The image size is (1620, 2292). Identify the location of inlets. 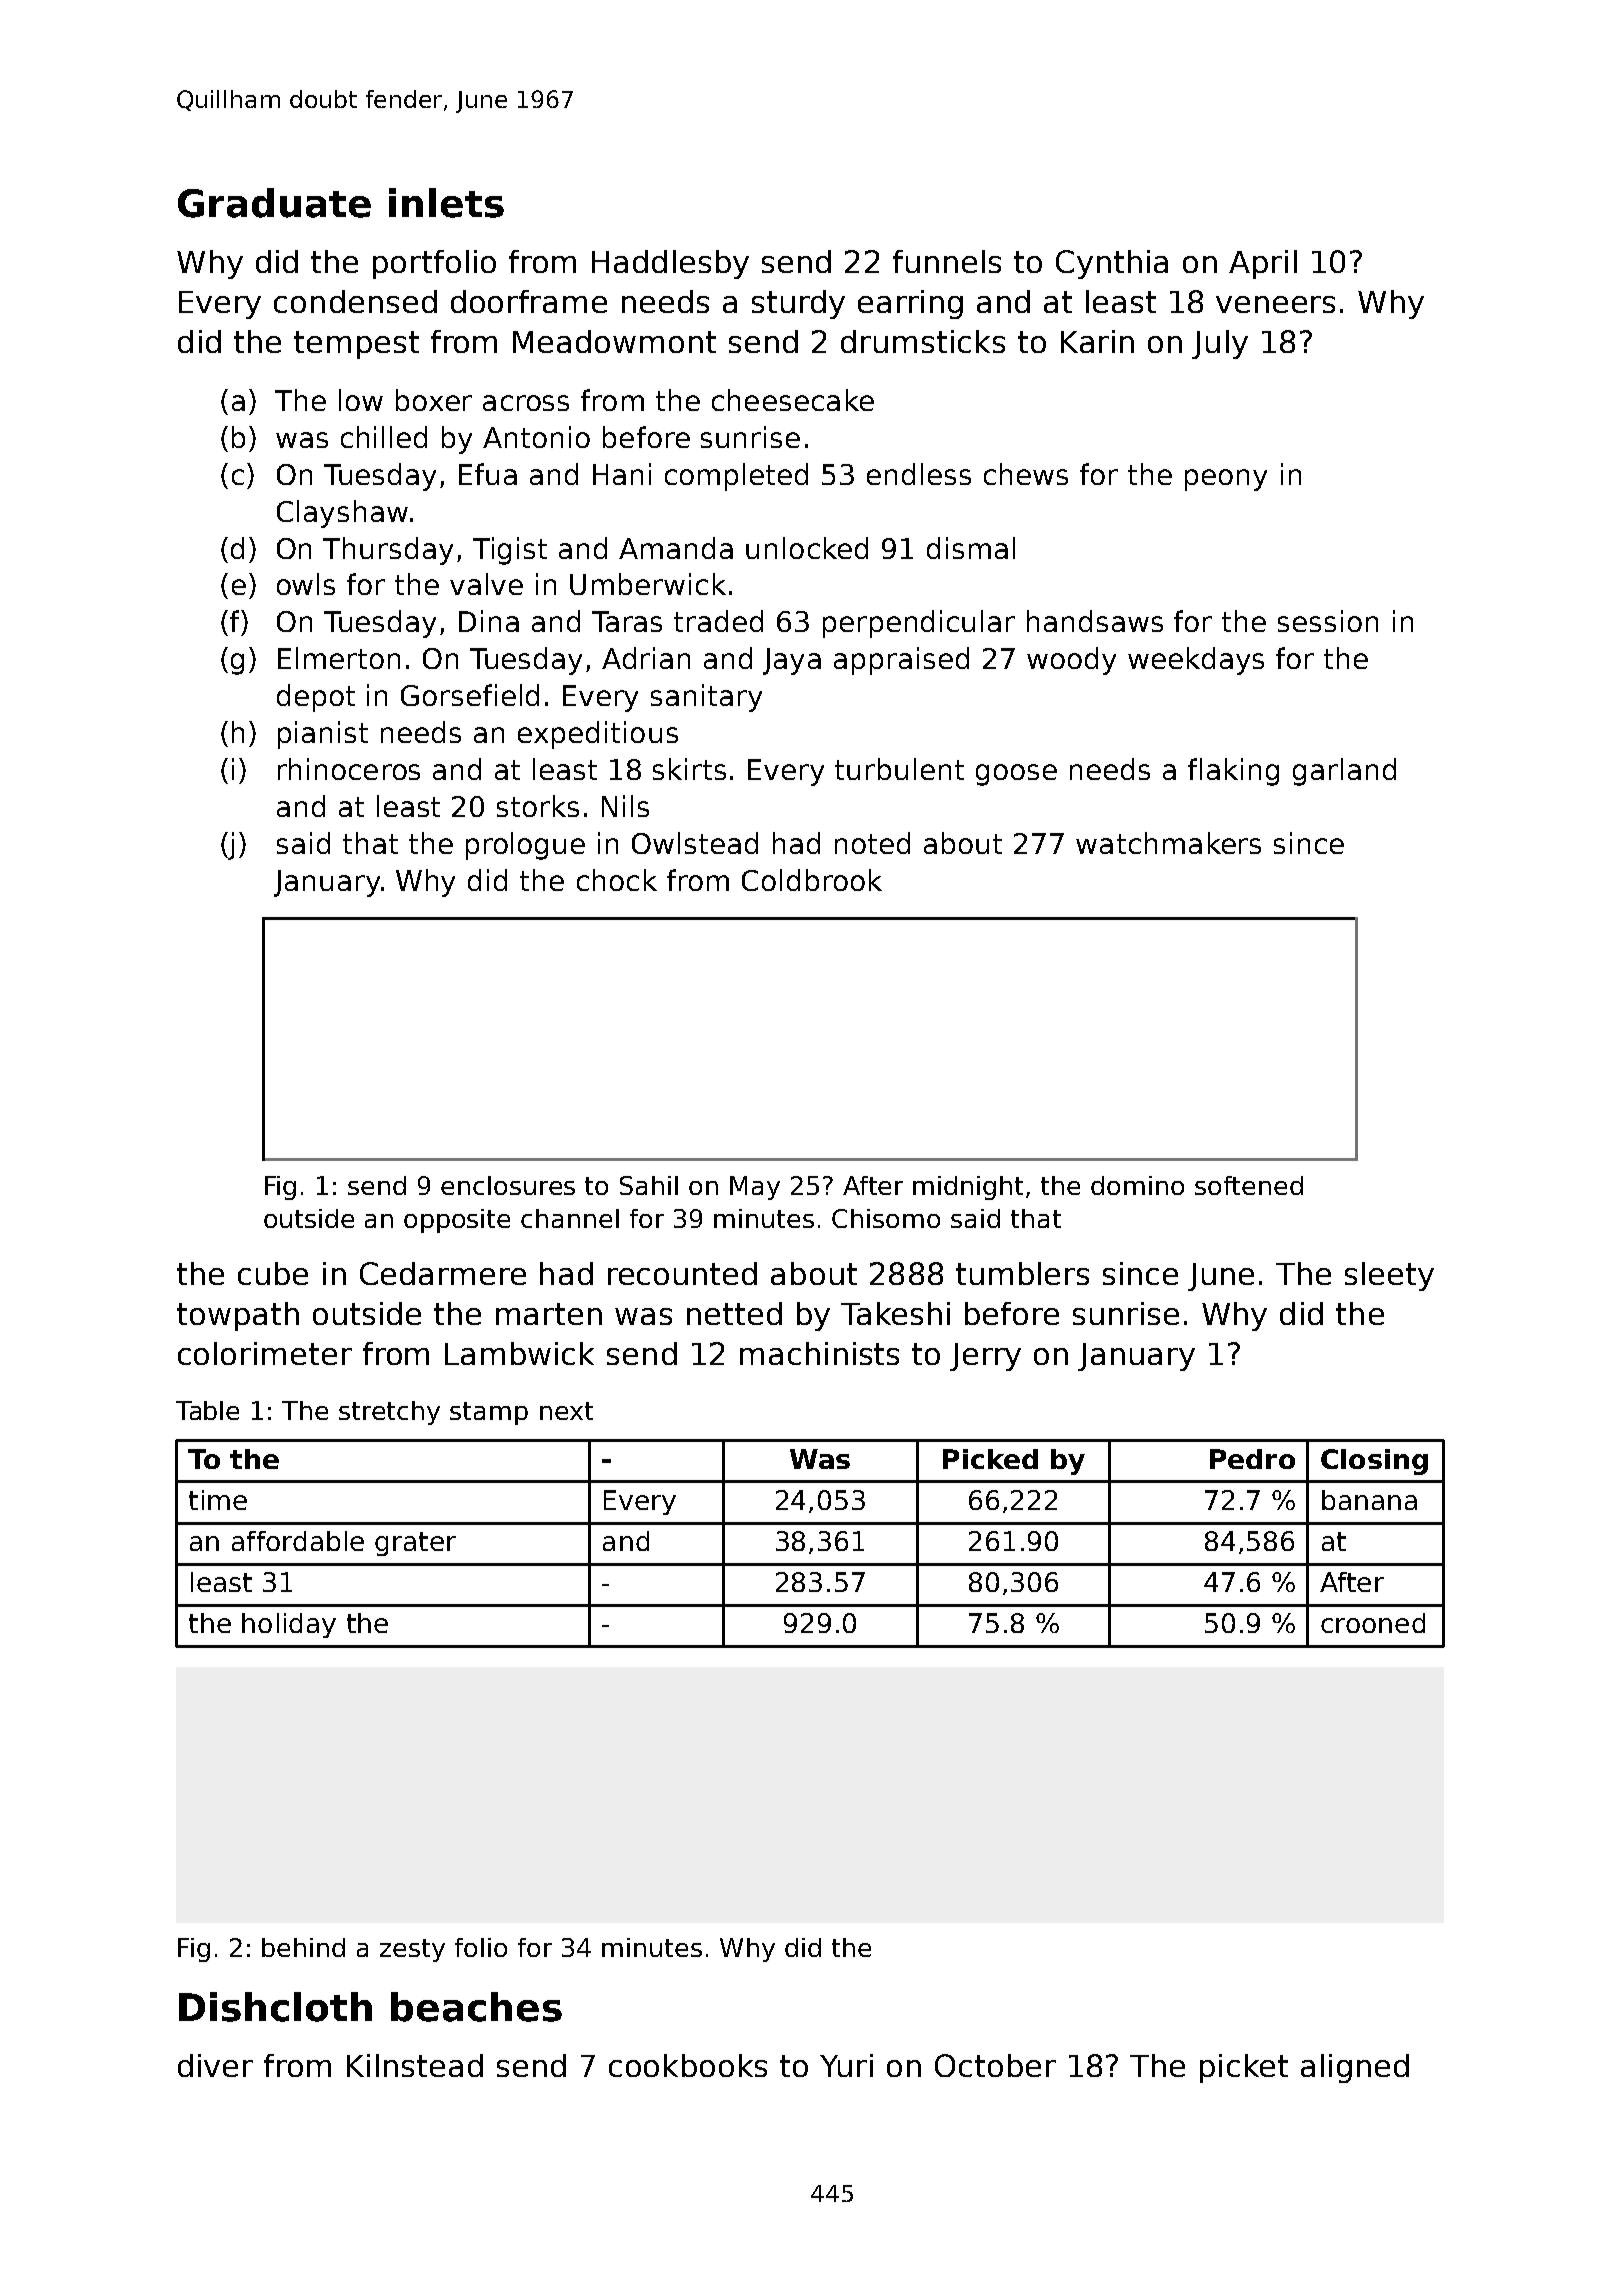
(446, 203).
